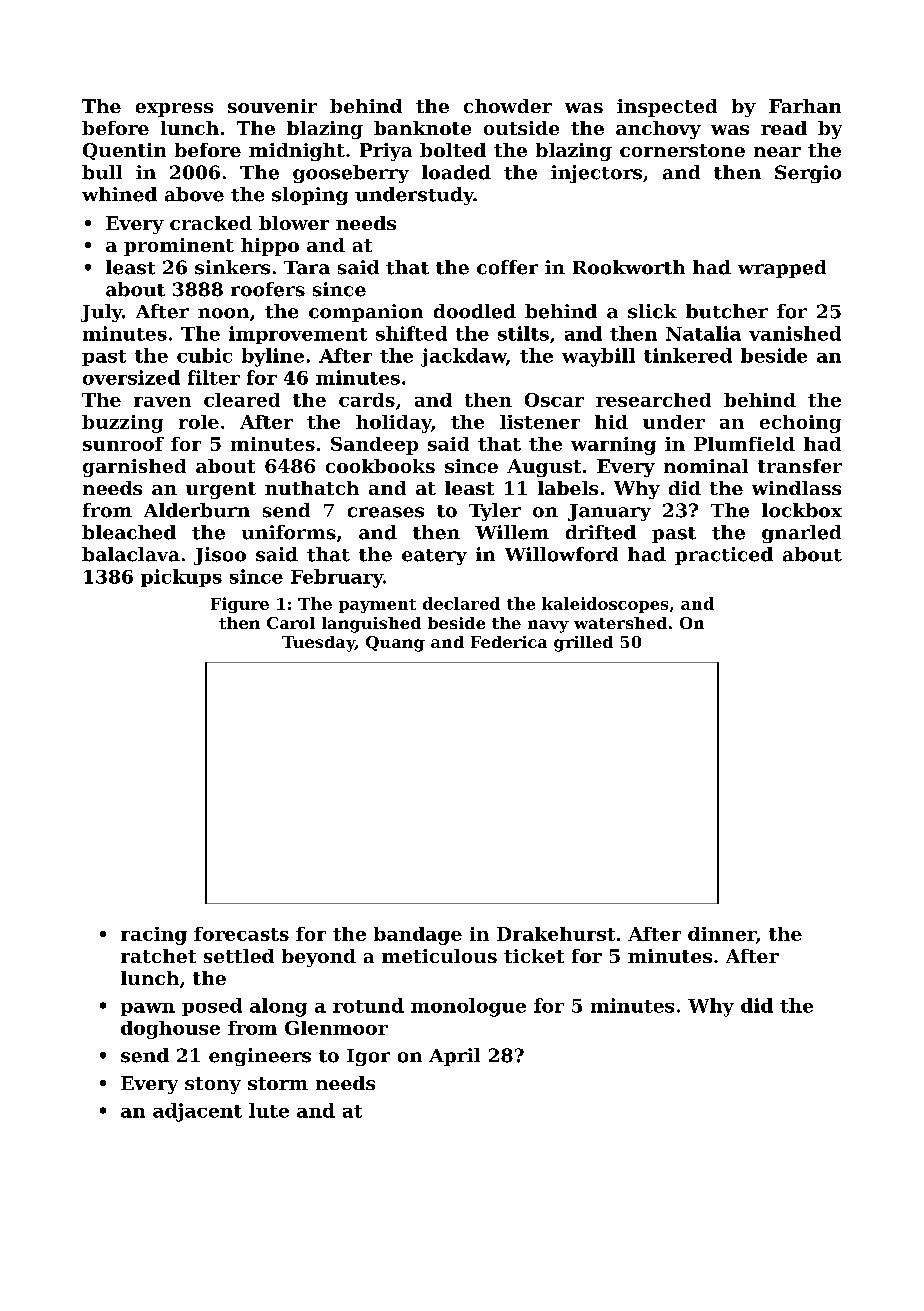  Describe the element at coordinates (174, 110) in the page. I see `express` at that location.
